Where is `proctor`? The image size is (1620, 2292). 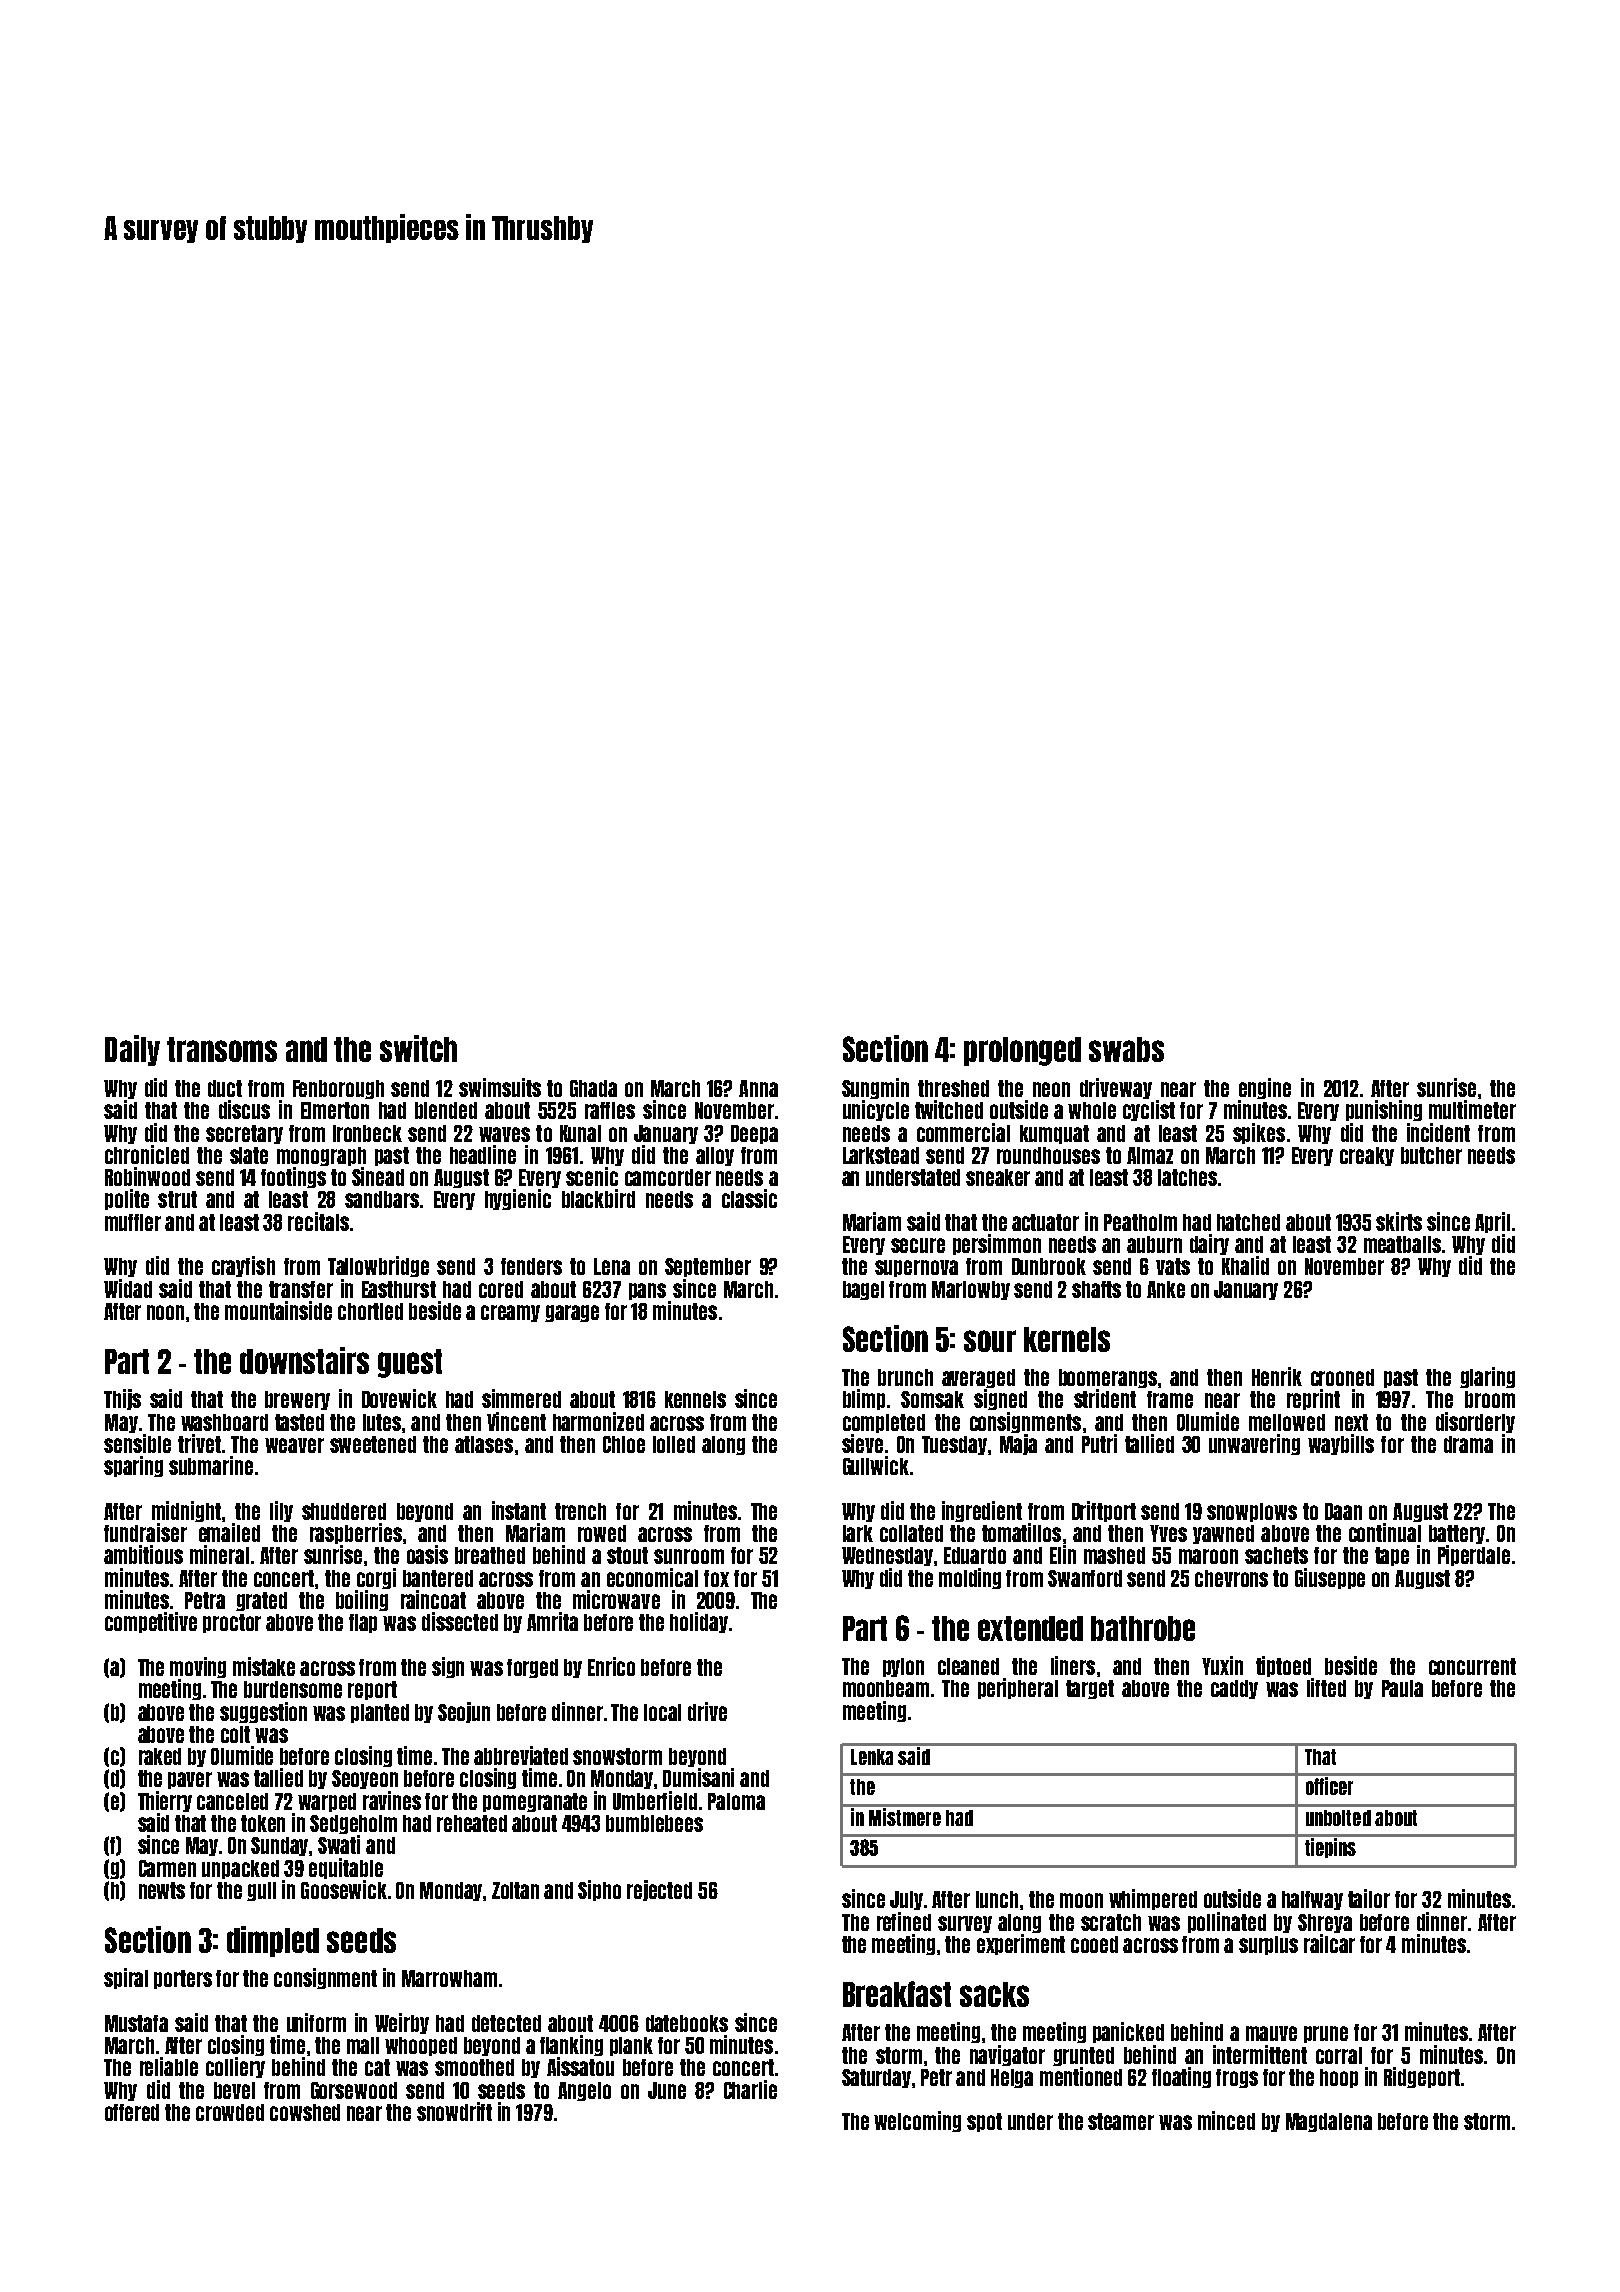 proctor is located at coordinates (232, 1623).
